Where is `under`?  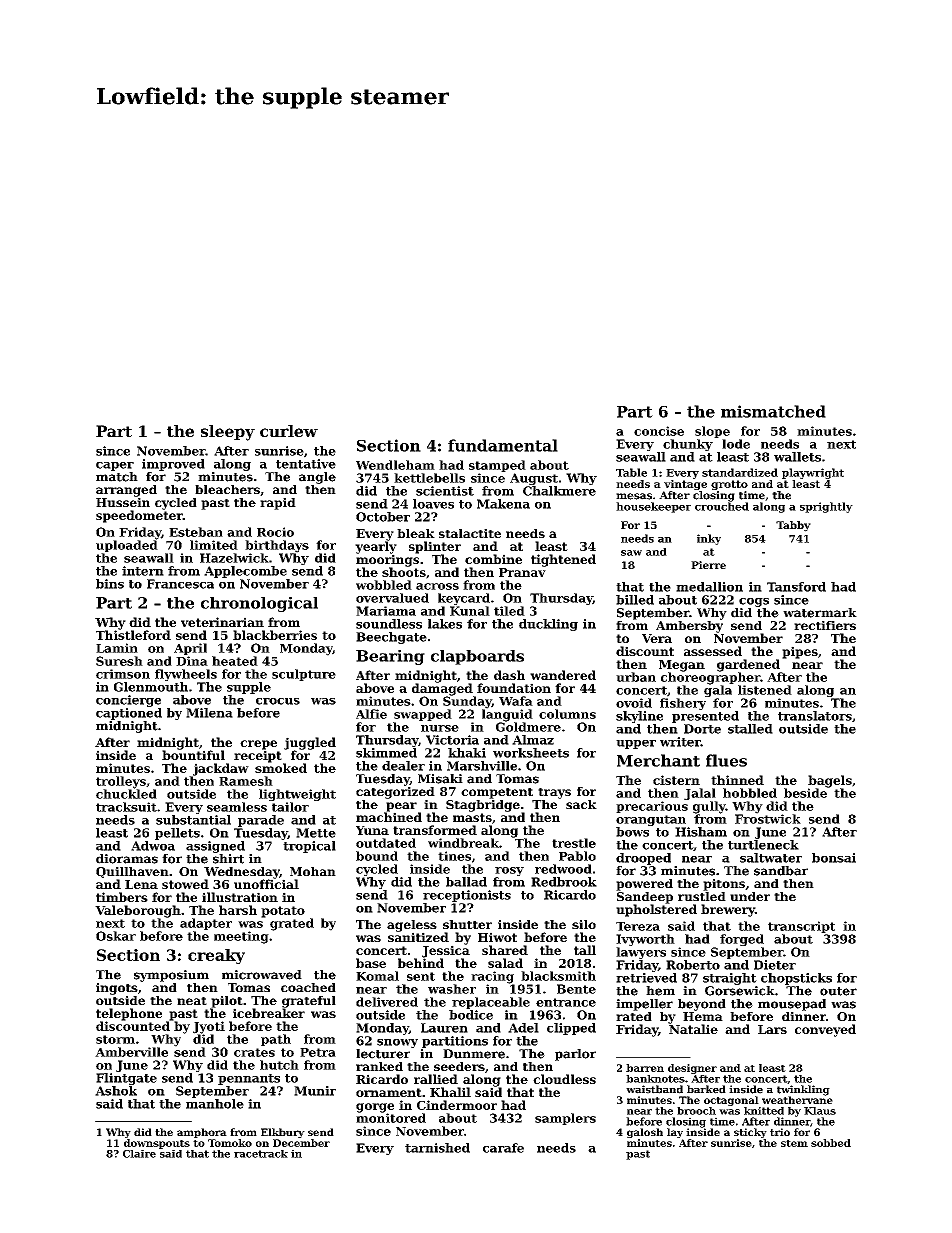 under is located at coordinates (750, 896).
